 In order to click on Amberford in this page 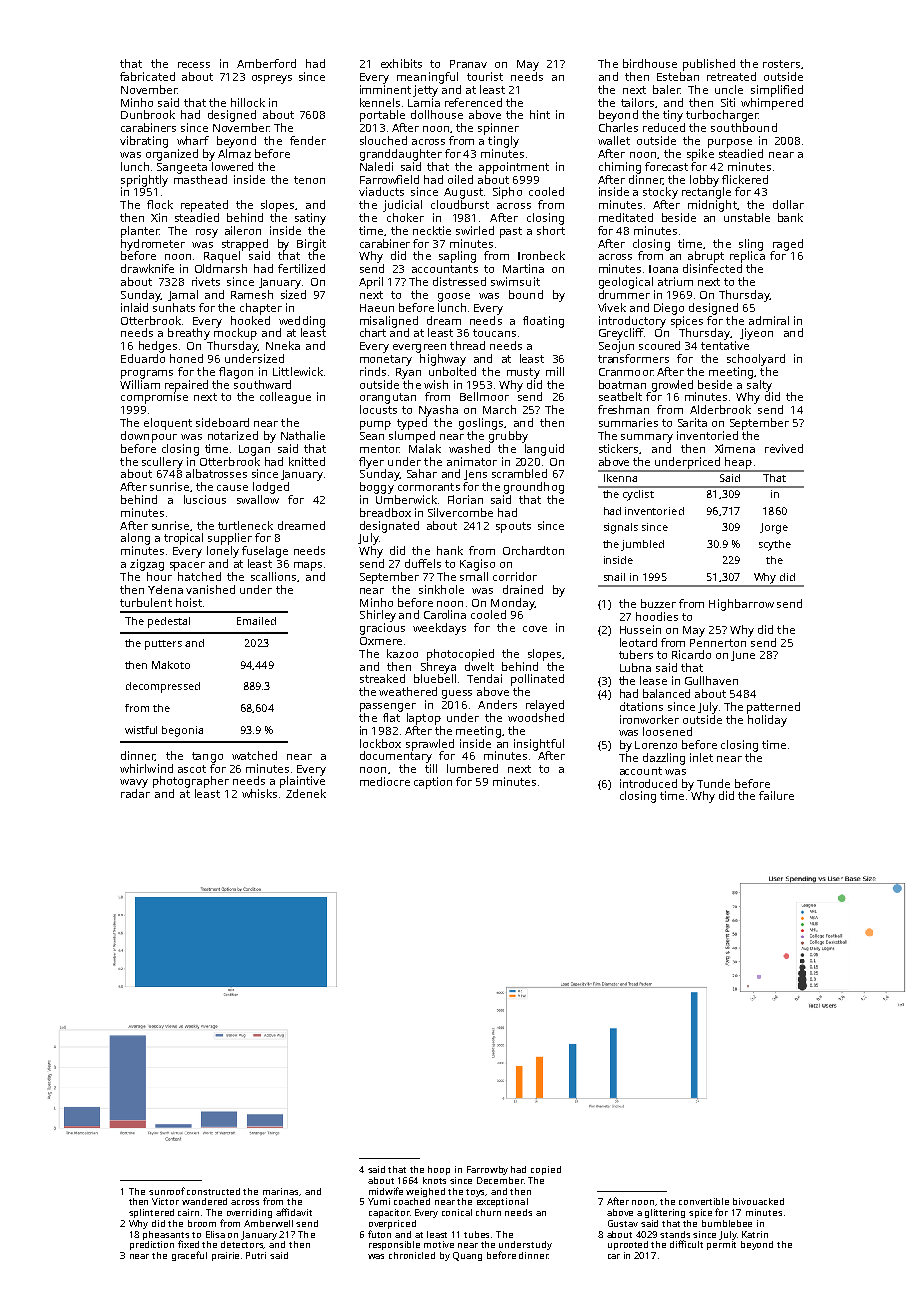, I will do `click(266, 63)`.
